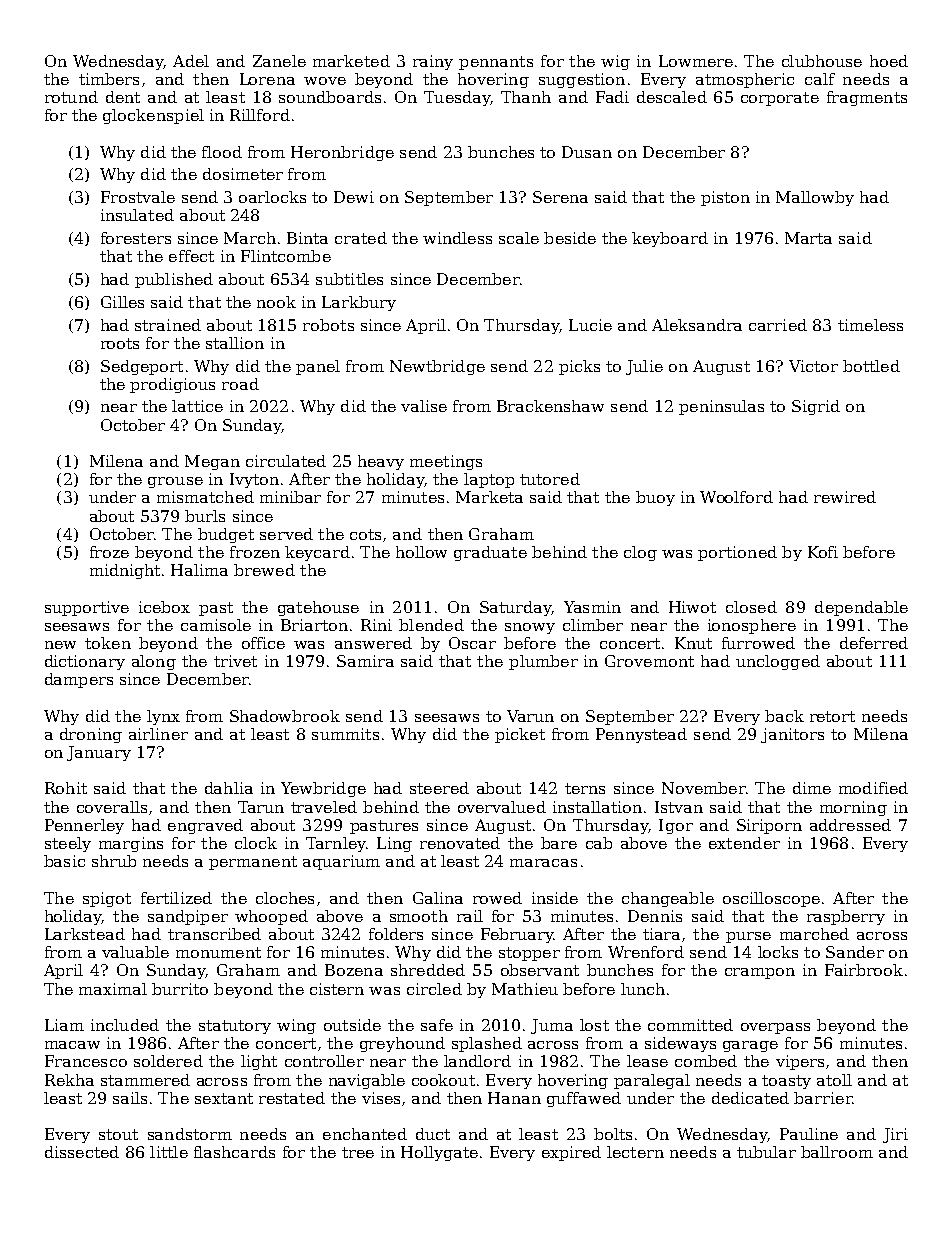 The width and height of the page is (952, 1233). I want to click on Rini, so click(376, 625).
